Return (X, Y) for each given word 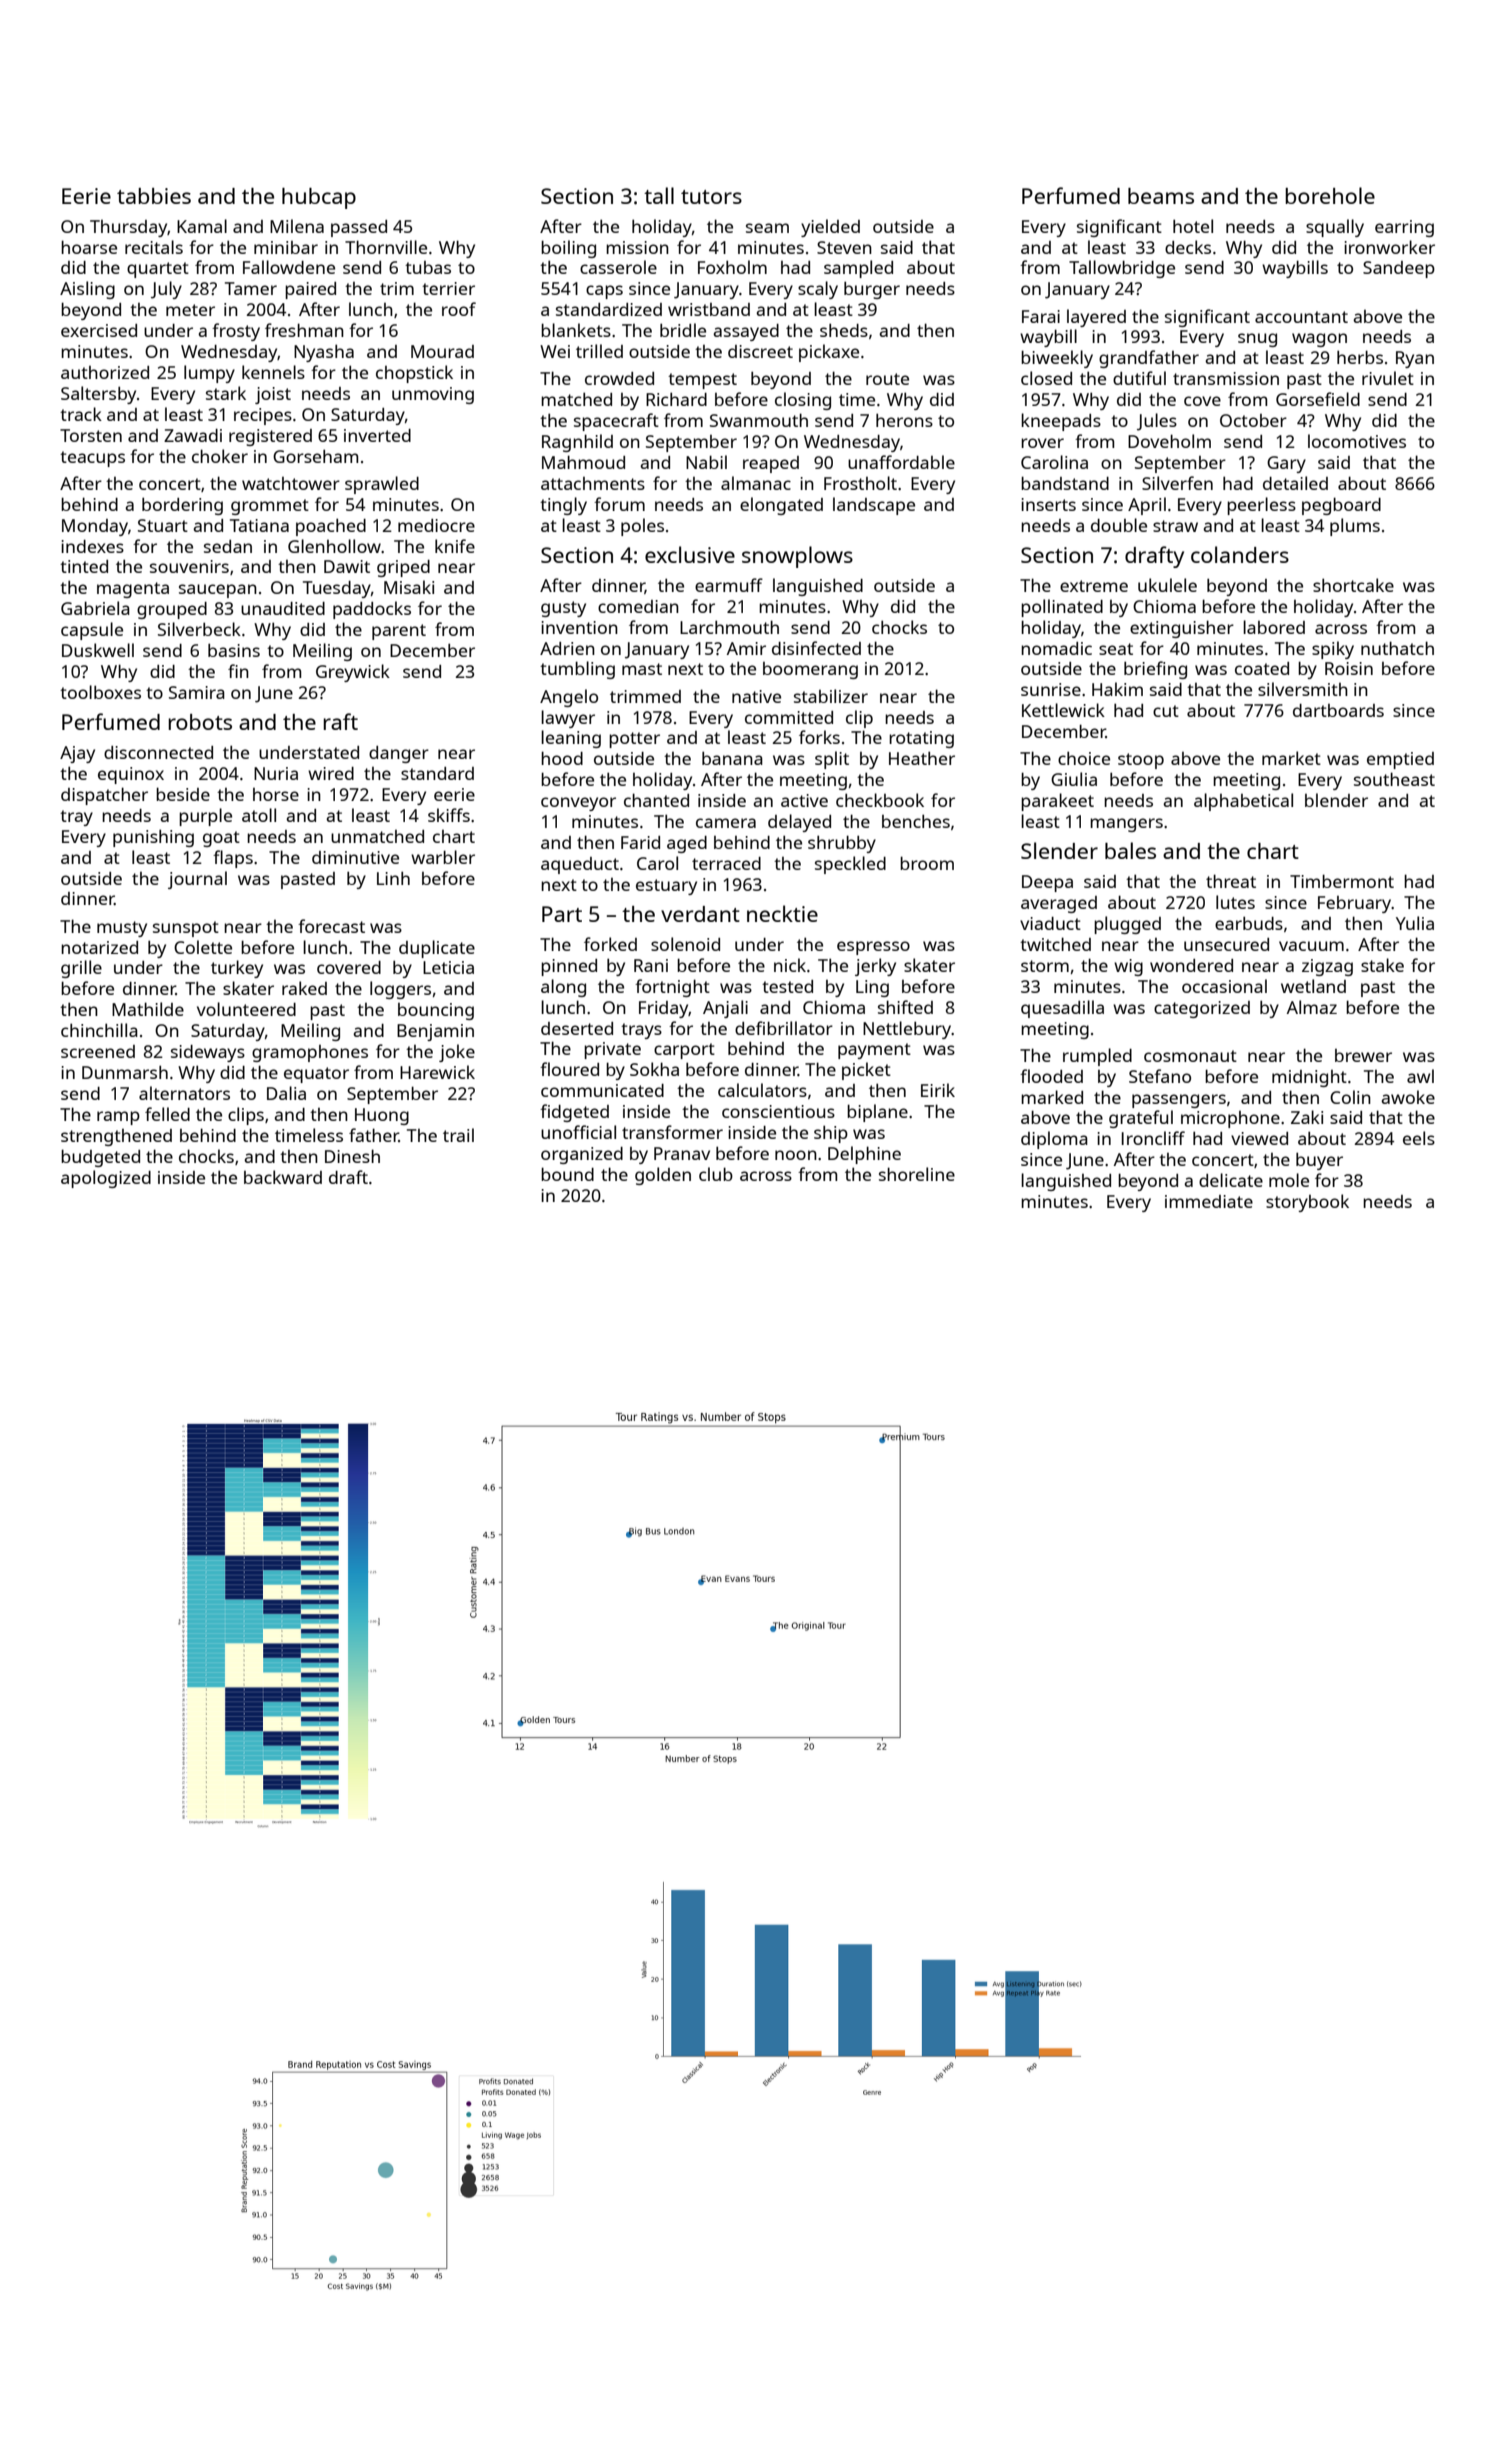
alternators (184, 1093)
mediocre (436, 525)
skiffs (449, 815)
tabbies (154, 196)
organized (582, 1155)
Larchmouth (729, 627)
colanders (1240, 554)
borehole (1330, 195)
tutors (711, 197)
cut (1166, 711)
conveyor (578, 804)
